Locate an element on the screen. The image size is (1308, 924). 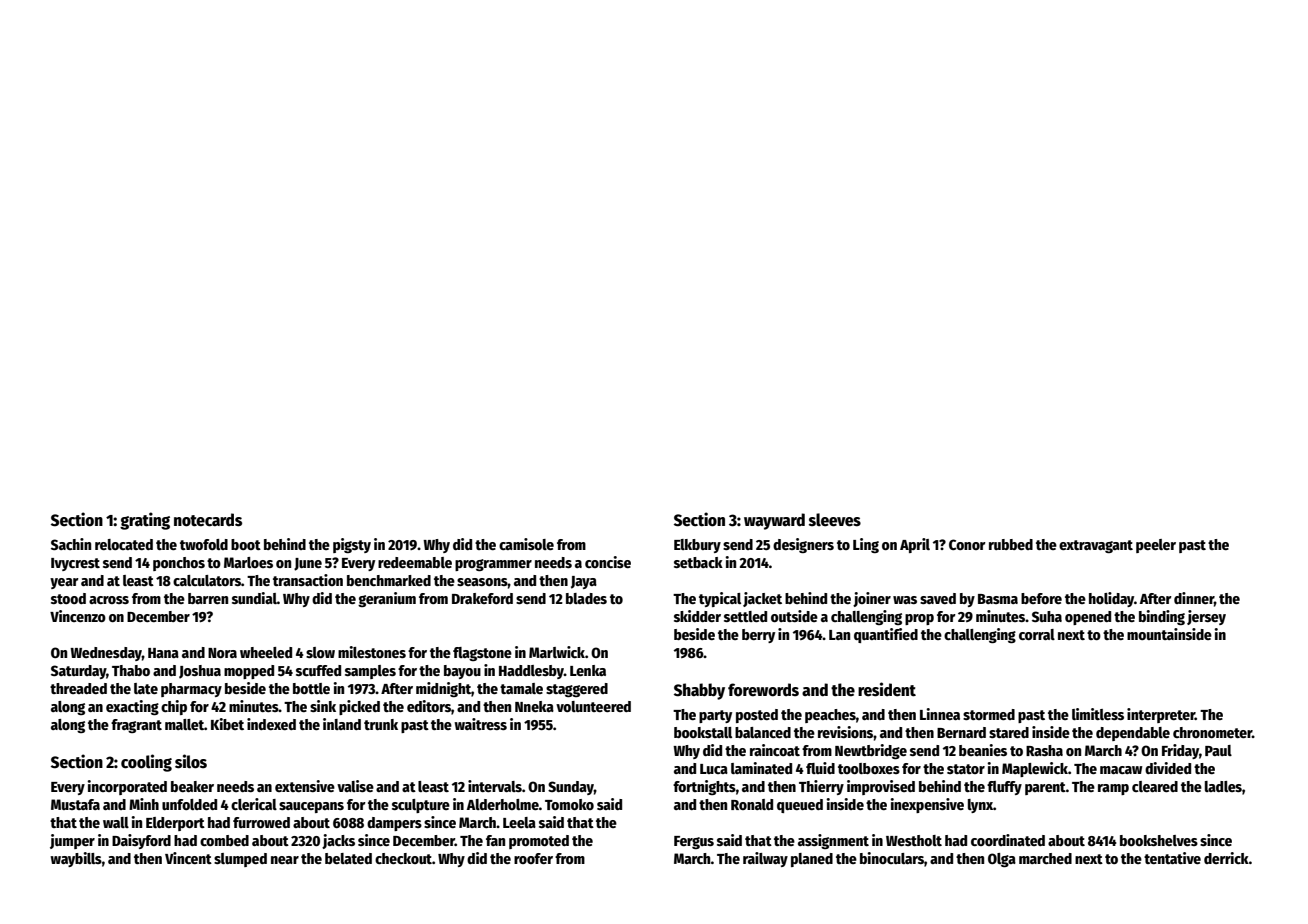
Sunday is located at coordinates (571, 788).
